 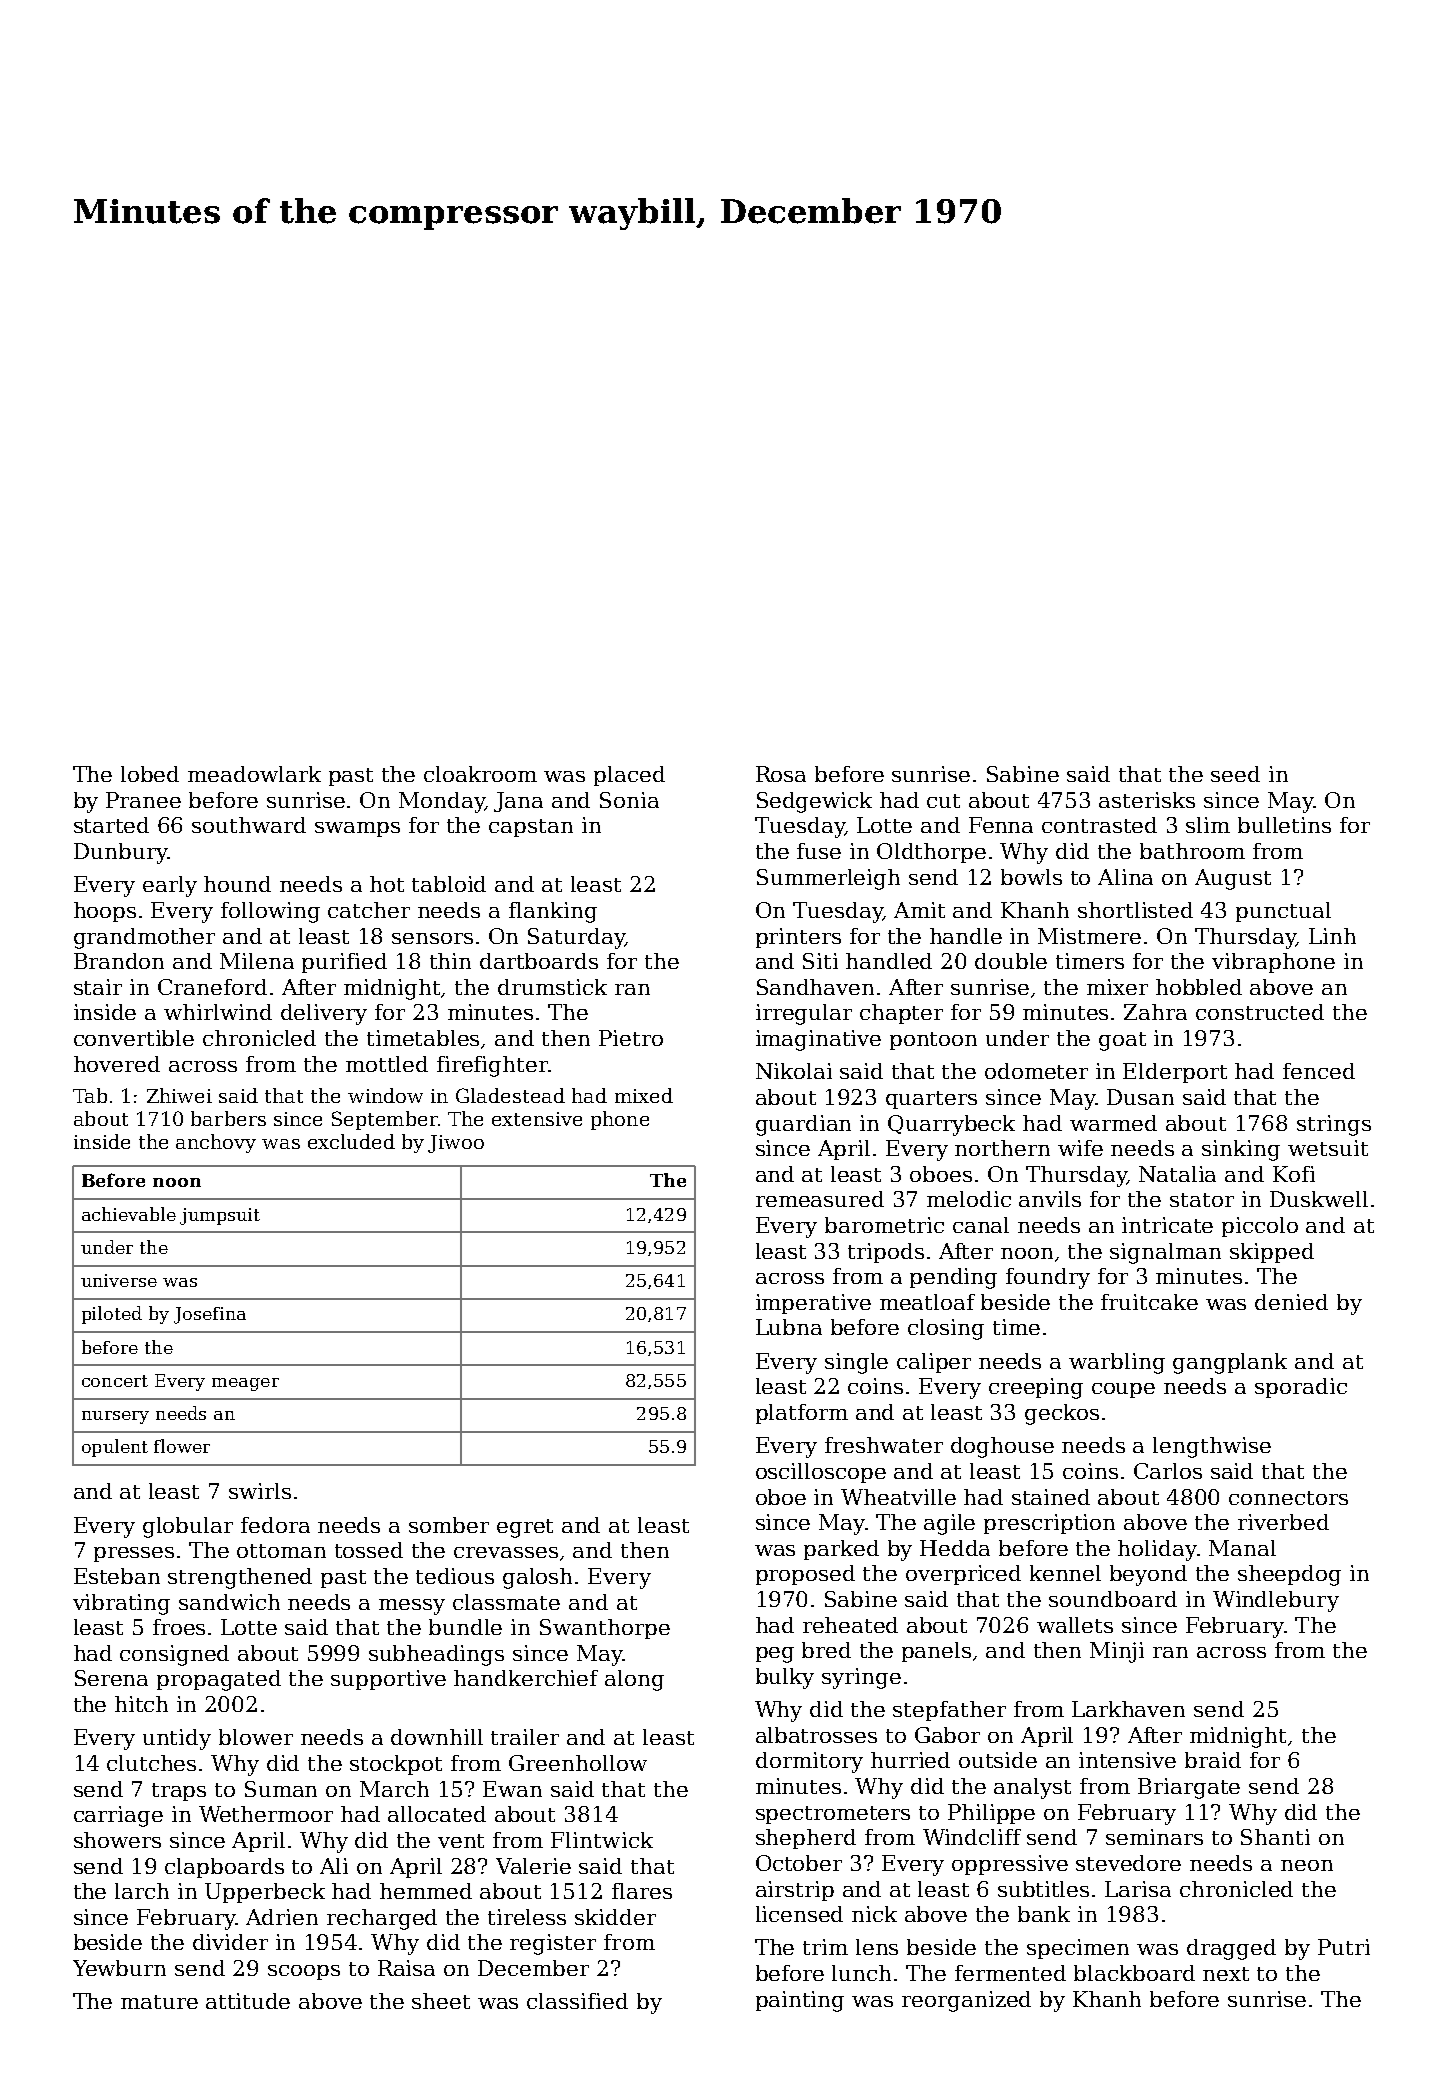 What do you see at coordinates (802, 1414) in the page?
I see `platform` at bounding box center [802, 1414].
